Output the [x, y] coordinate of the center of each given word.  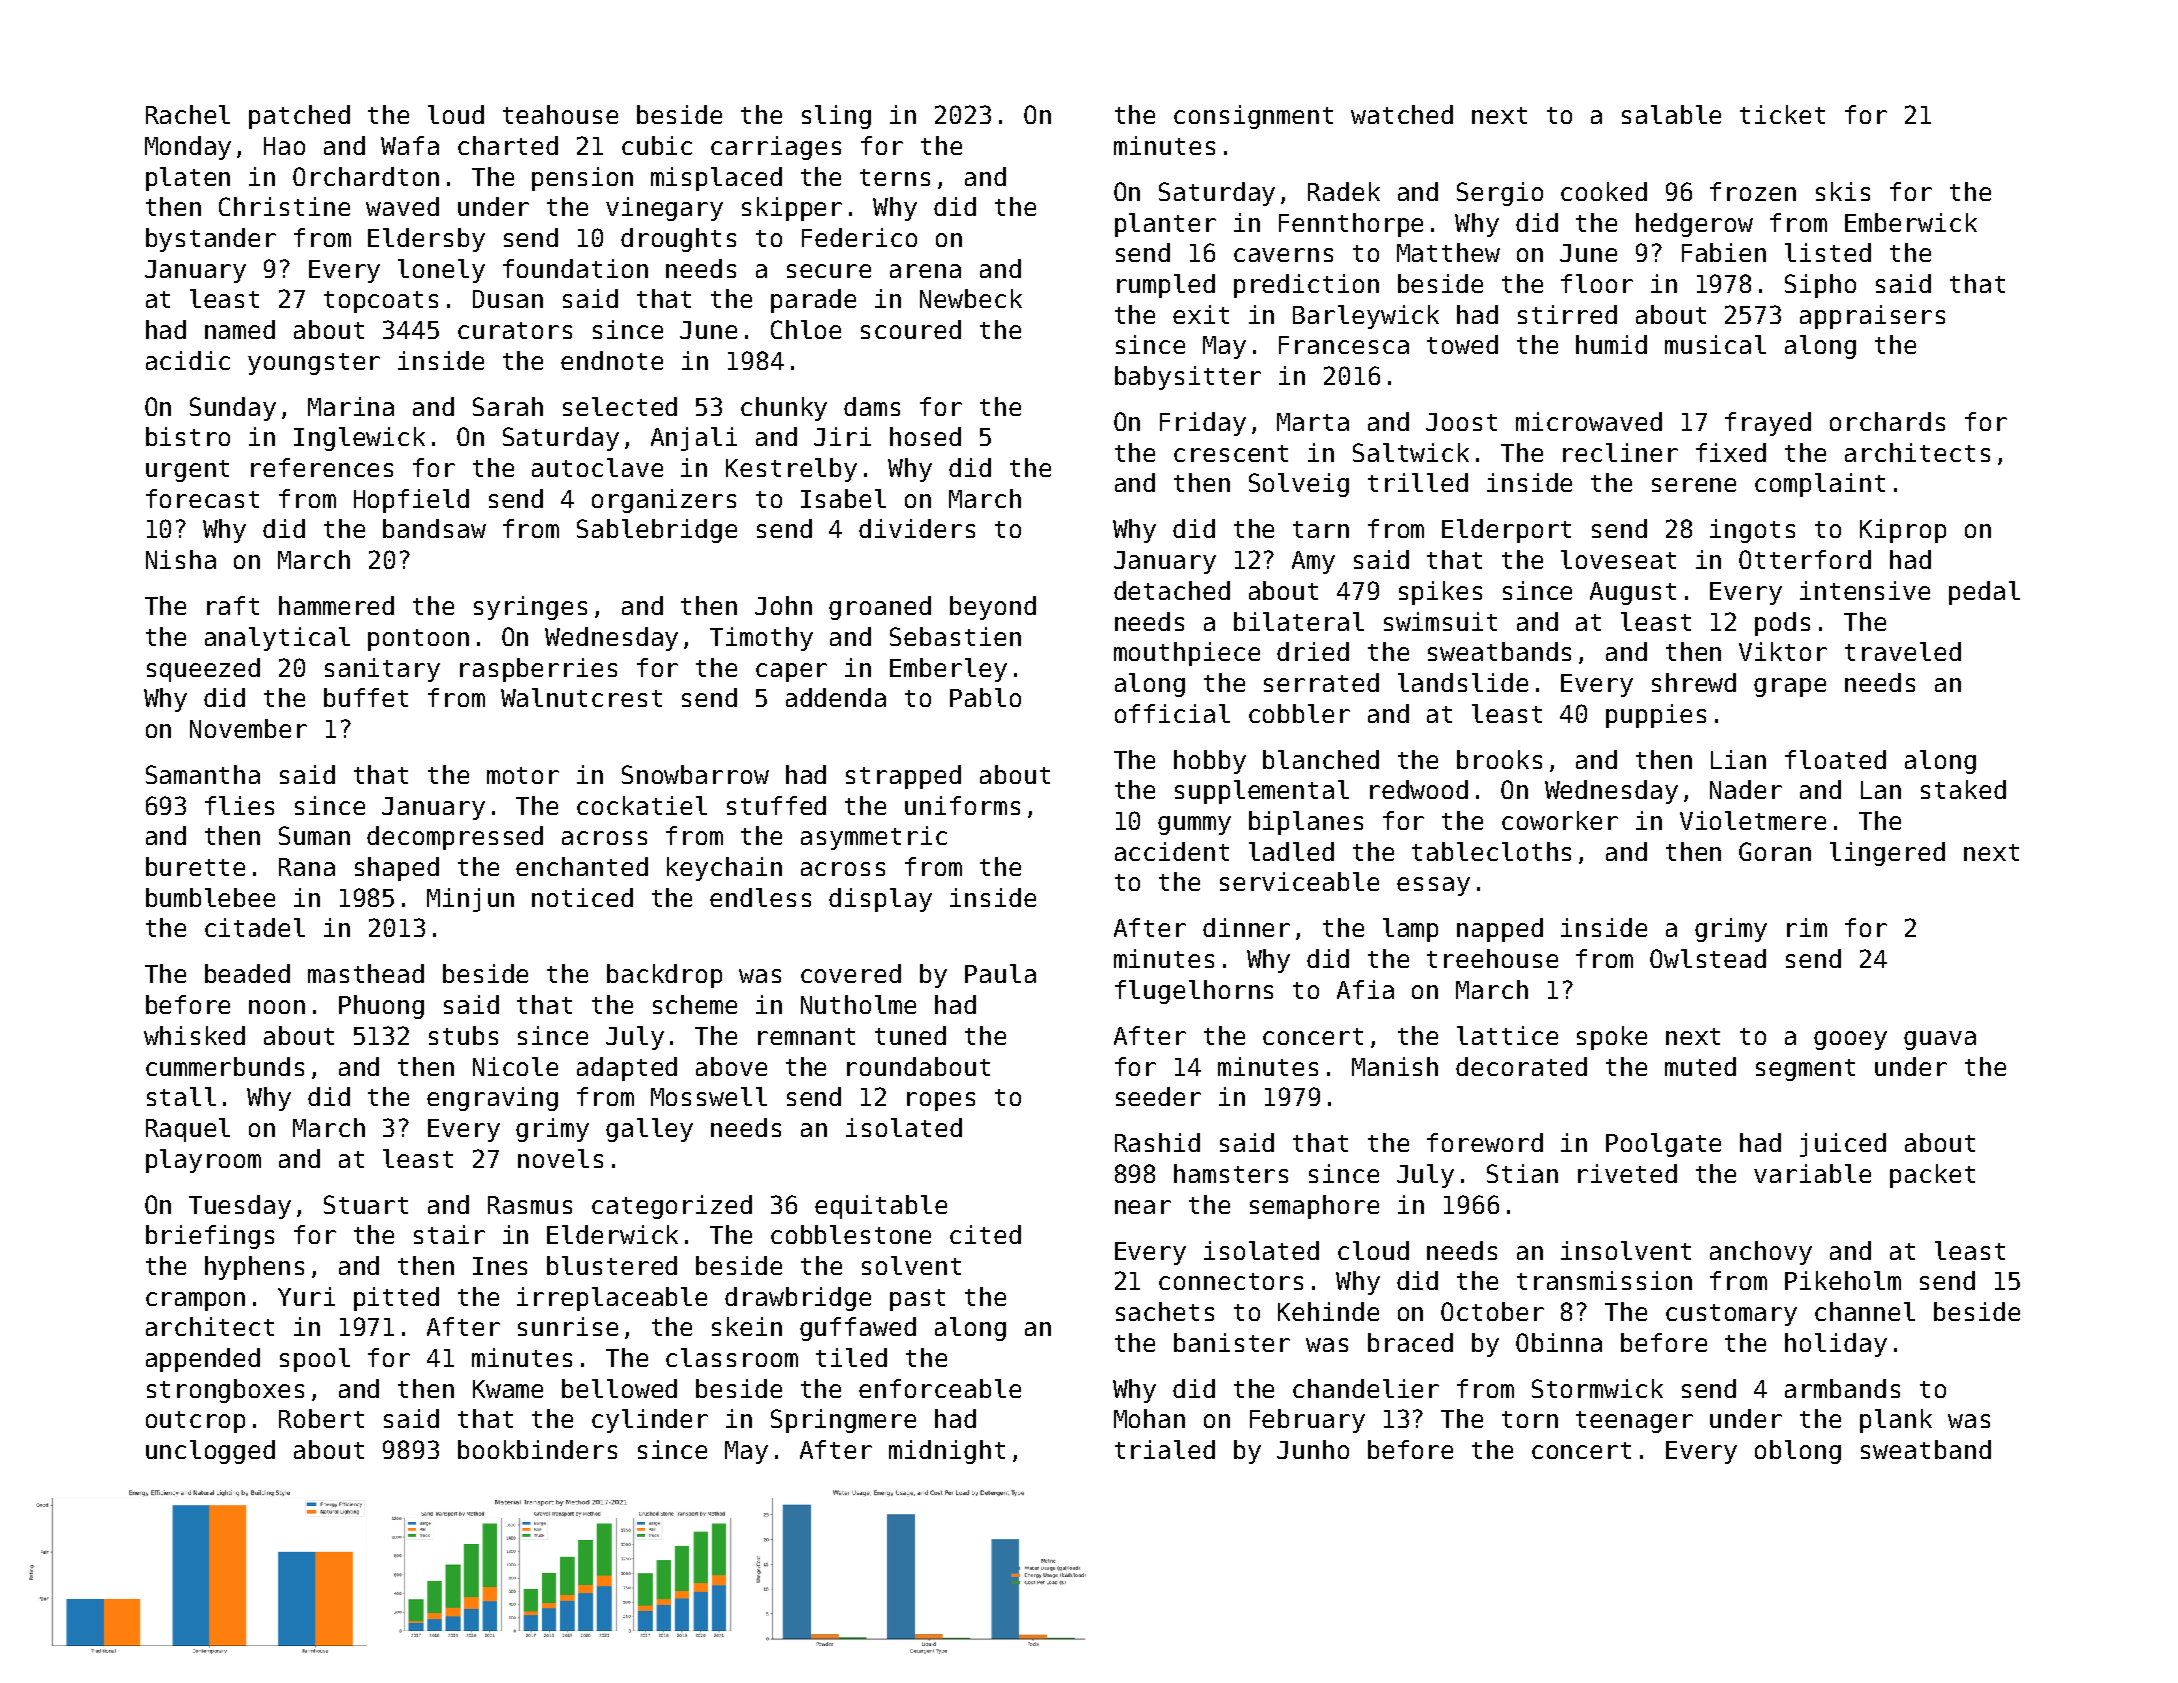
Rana [307, 867]
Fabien [1724, 252]
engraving [492, 1099]
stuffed [776, 805]
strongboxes [225, 1391]
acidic [188, 360]
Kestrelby [791, 470]
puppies [1656, 716]
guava [1940, 1040]
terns [895, 177]
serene [1694, 485]
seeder [1158, 1096]
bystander [211, 240]
